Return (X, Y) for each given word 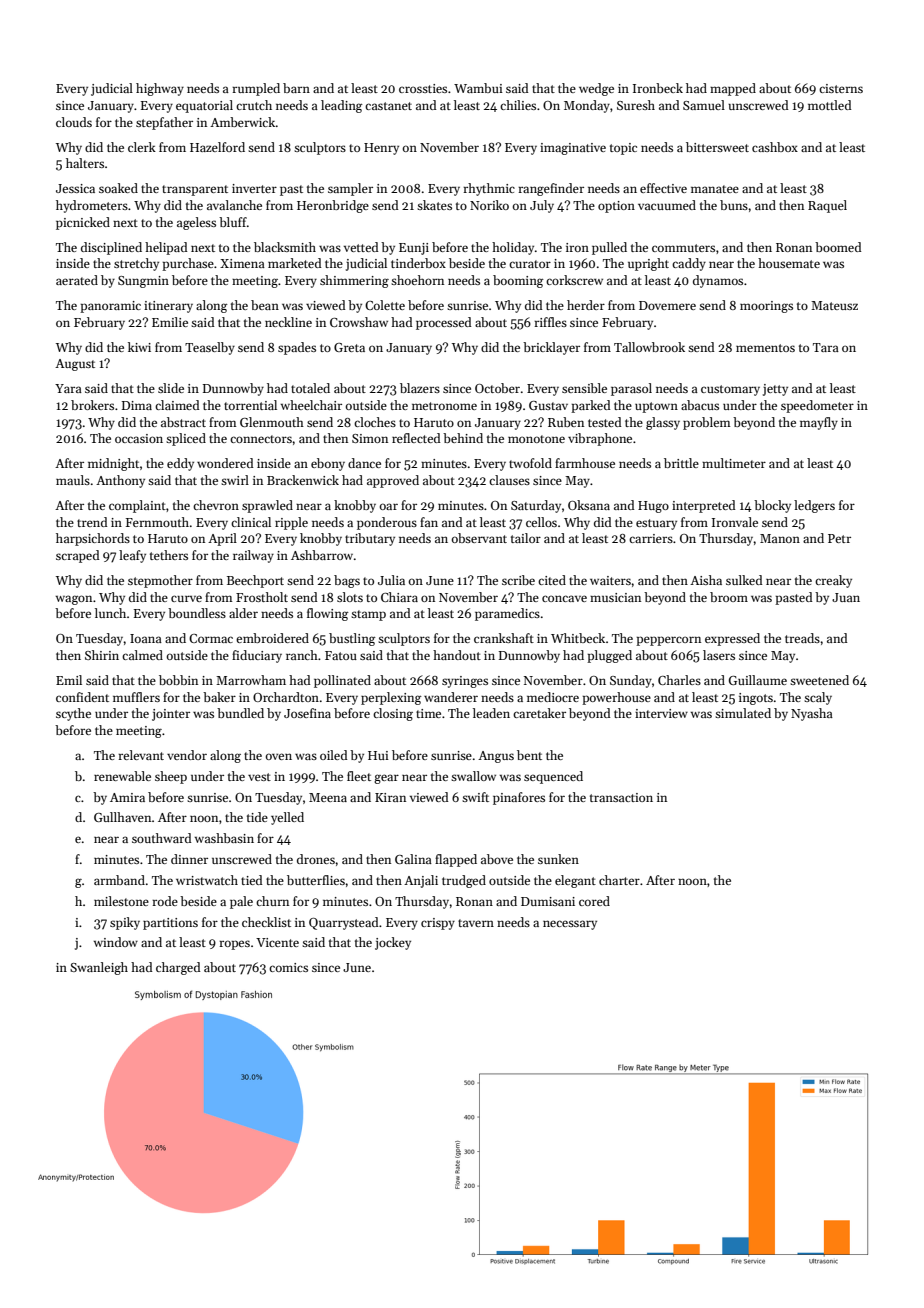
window (116, 942)
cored (594, 901)
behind (463, 438)
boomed (838, 247)
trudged (464, 881)
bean (265, 305)
